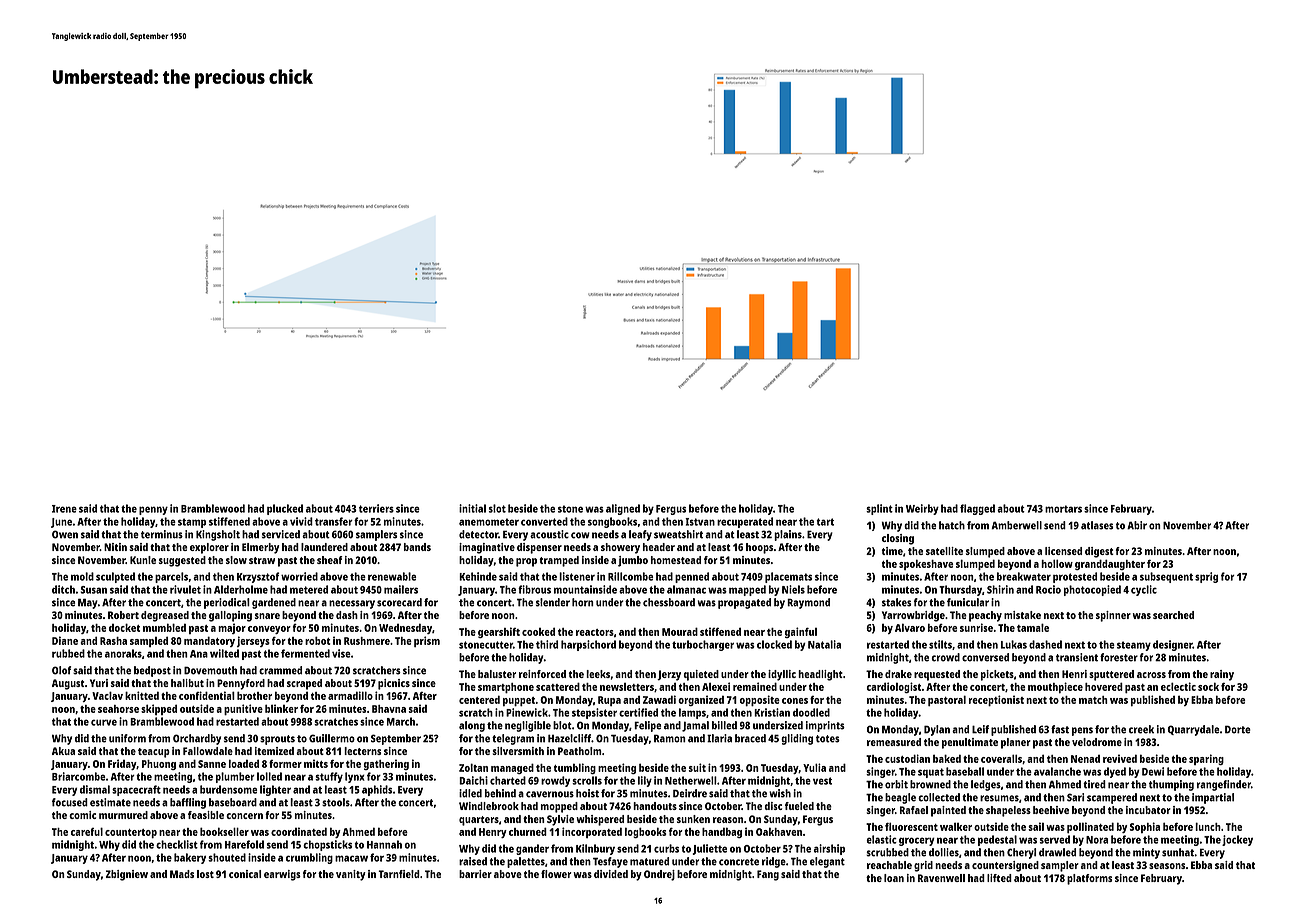  Describe the element at coordinates (1057, 563) in the screenshot. I see `hollow` at that location.
